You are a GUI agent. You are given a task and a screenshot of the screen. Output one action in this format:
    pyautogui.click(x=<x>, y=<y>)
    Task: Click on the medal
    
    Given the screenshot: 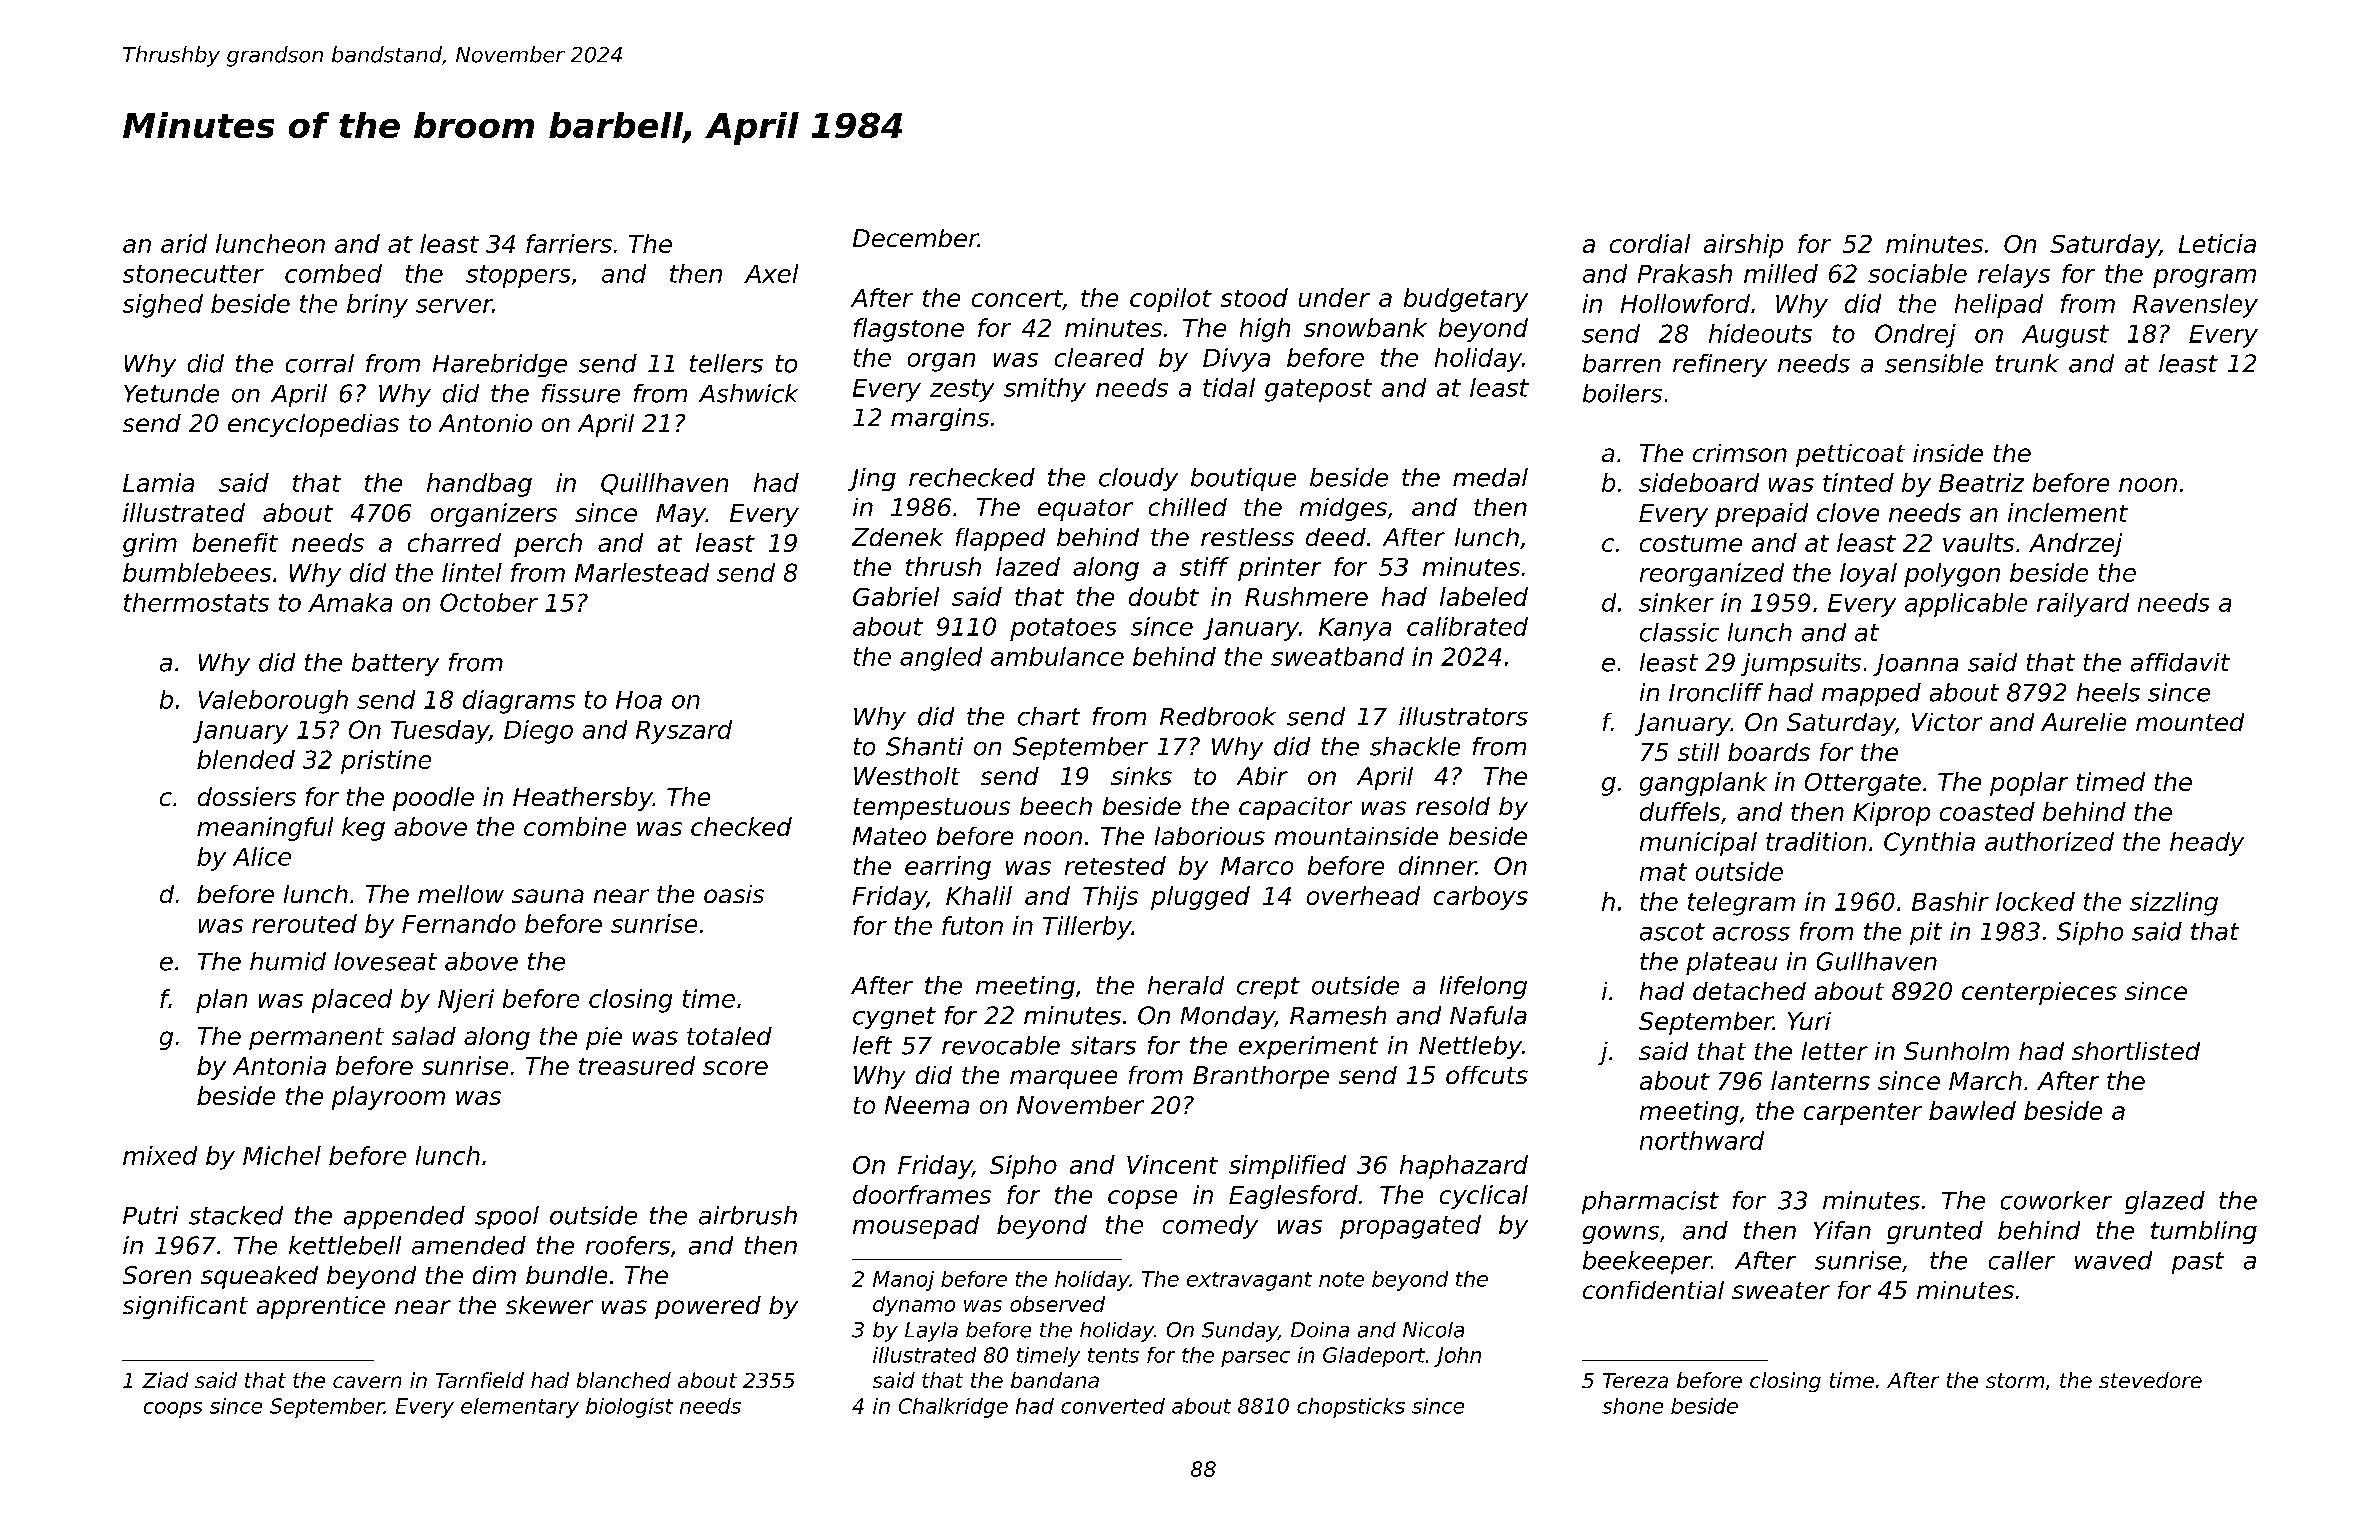 What is the action you would take?
    pyautogui.click(x=1490, y=477)
